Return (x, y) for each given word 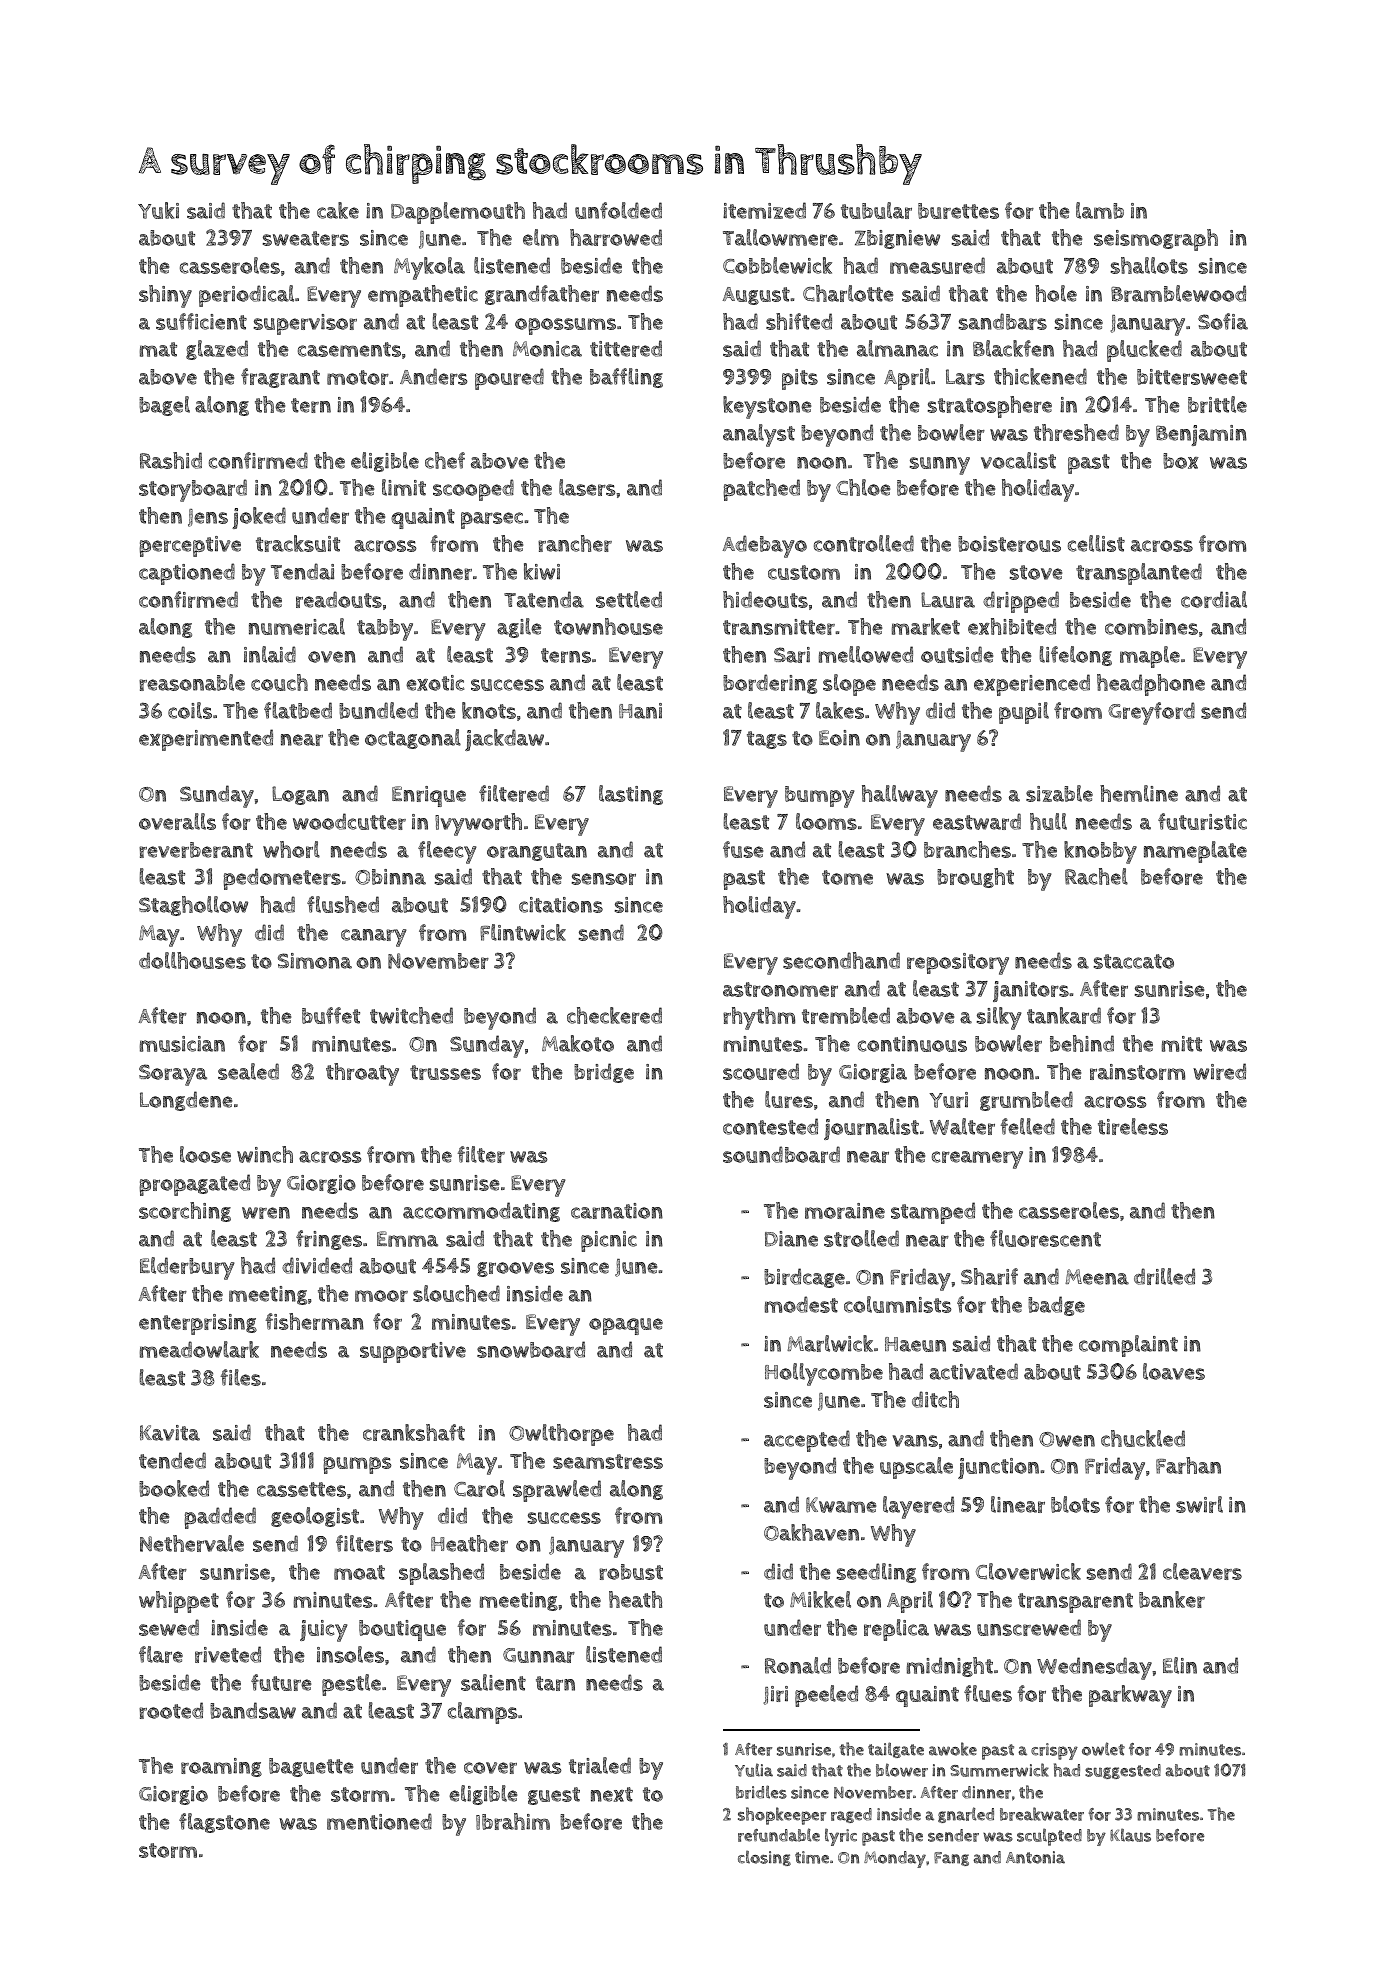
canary (374, 938)
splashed (441, 1574)
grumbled (1026, 1101)
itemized (764, 210)
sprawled (557, 1491)
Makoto (578, 1043)
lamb (1100, 210)
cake (338, 210)
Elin (1180, 1665)
